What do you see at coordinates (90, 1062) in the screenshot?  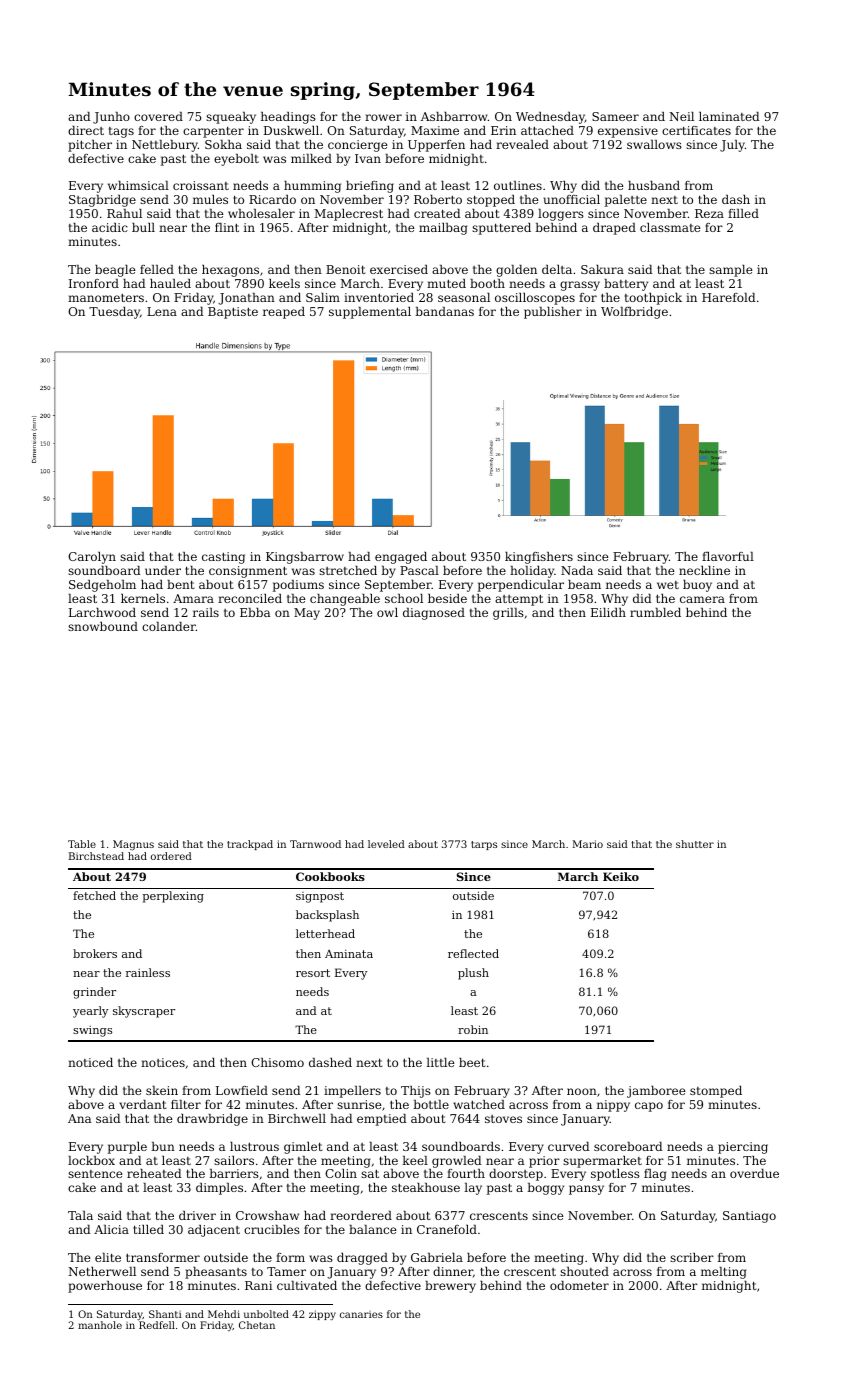 I see `noticed` at bounding box center [90, 1062].
